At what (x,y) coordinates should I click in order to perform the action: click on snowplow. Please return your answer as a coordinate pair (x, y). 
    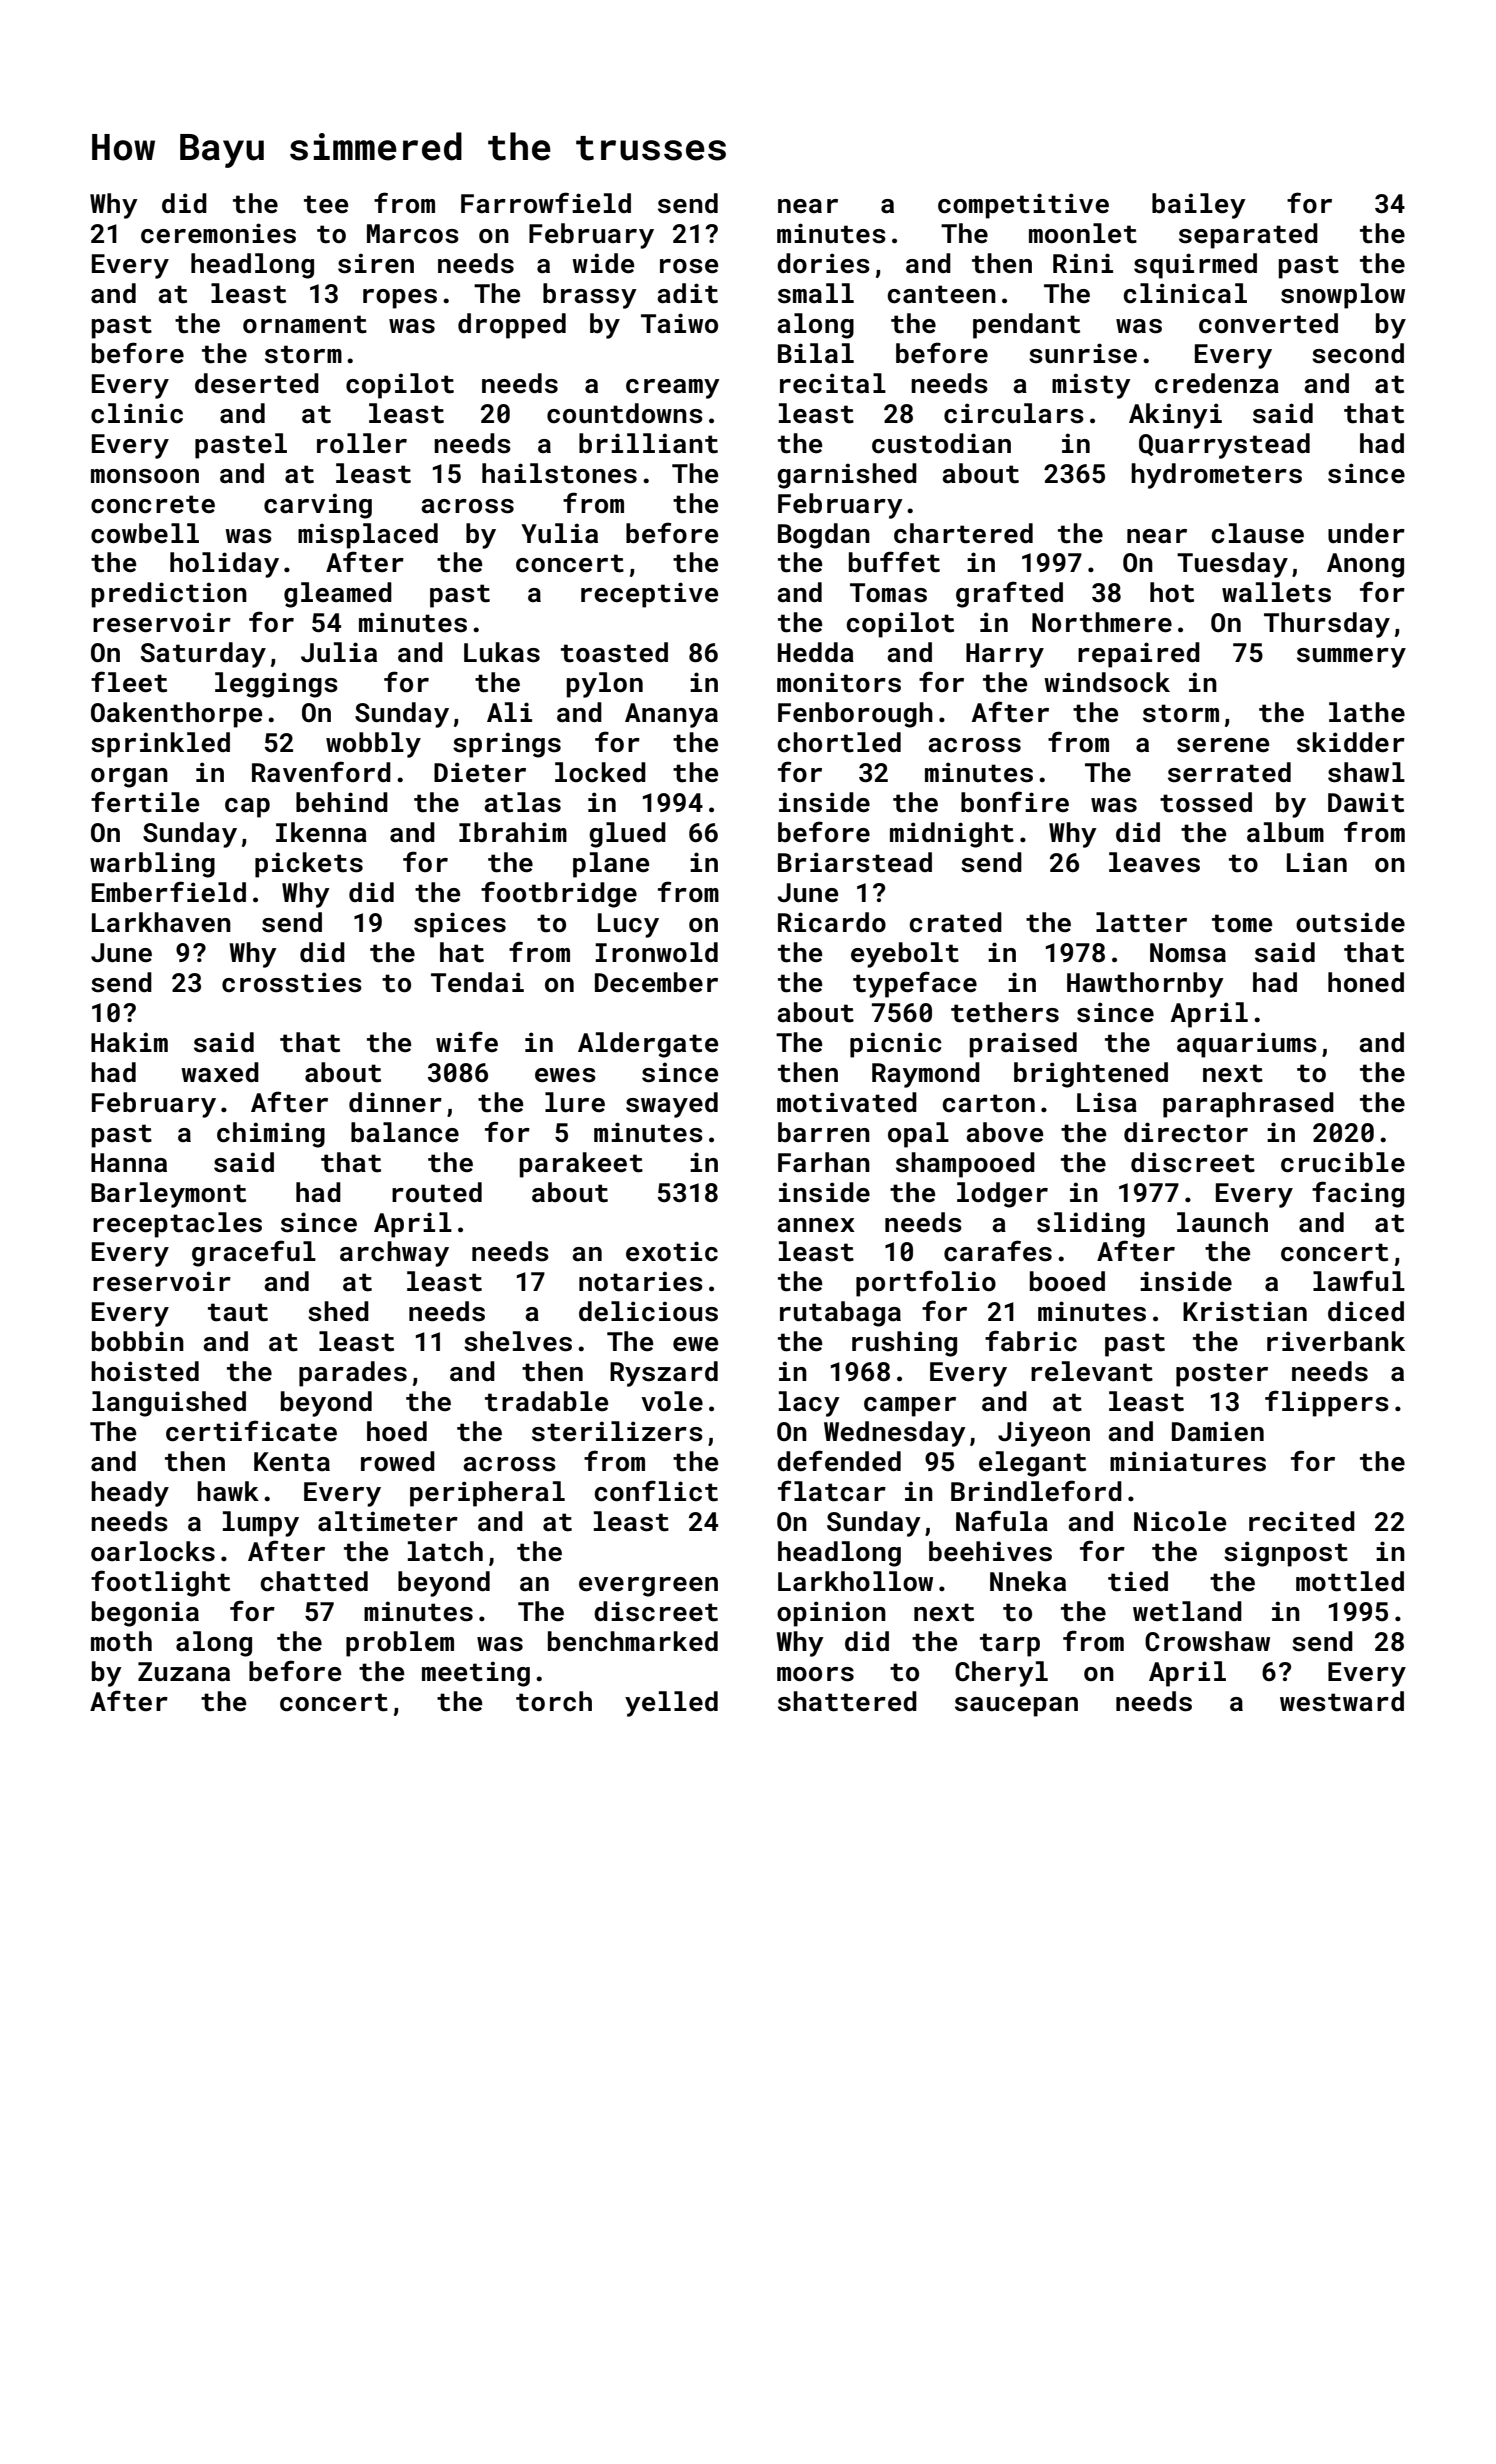
    Looking at the image, I should click on (1343, 296).
